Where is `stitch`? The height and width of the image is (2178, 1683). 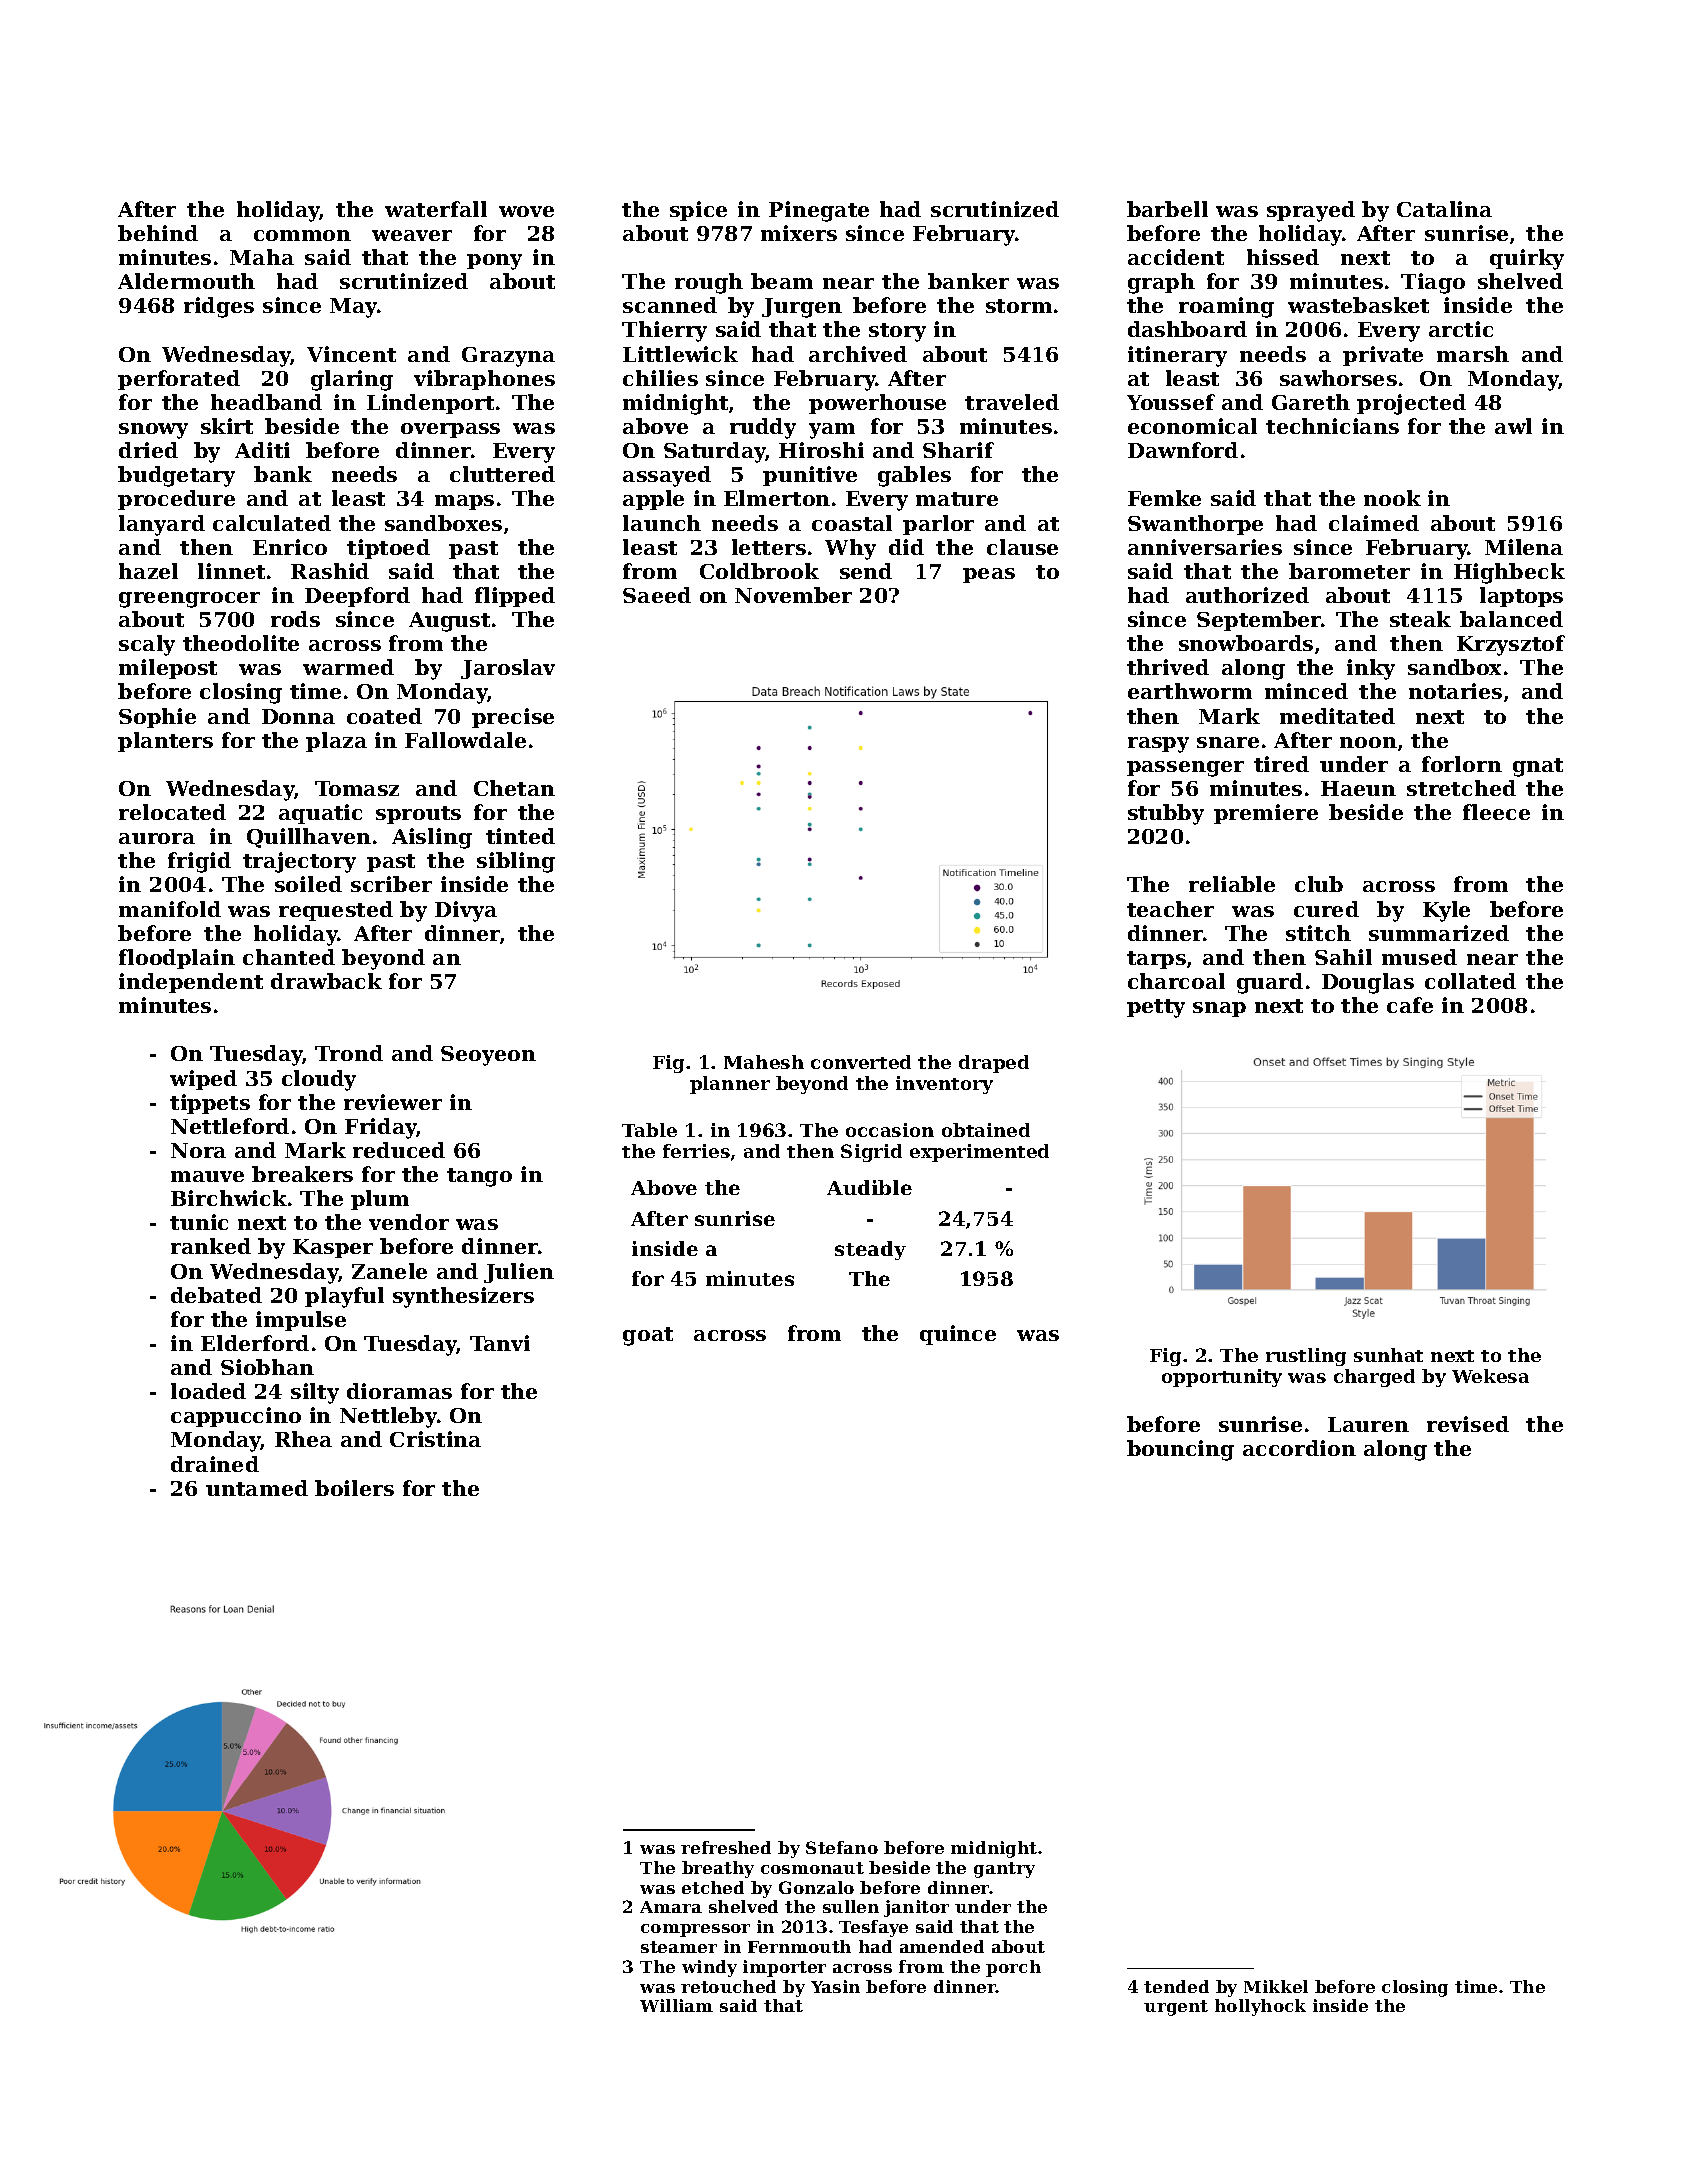 stitch is located at coordinates (1318, 933).
